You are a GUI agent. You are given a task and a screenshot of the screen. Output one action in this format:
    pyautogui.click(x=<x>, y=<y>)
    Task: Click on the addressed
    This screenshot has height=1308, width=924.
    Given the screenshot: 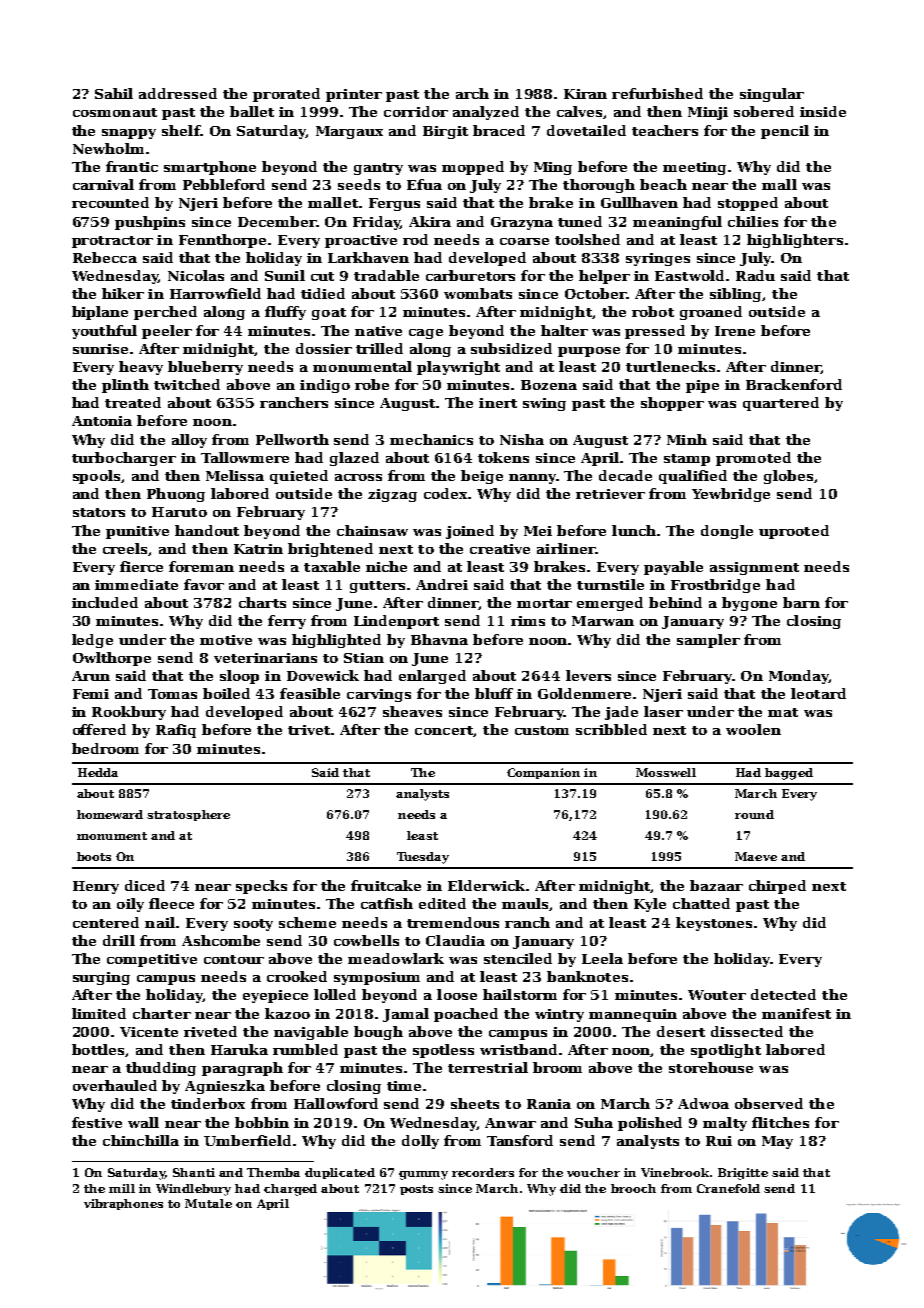 What is the action you would take?
    pyautogui.click(x=178, y=93)
